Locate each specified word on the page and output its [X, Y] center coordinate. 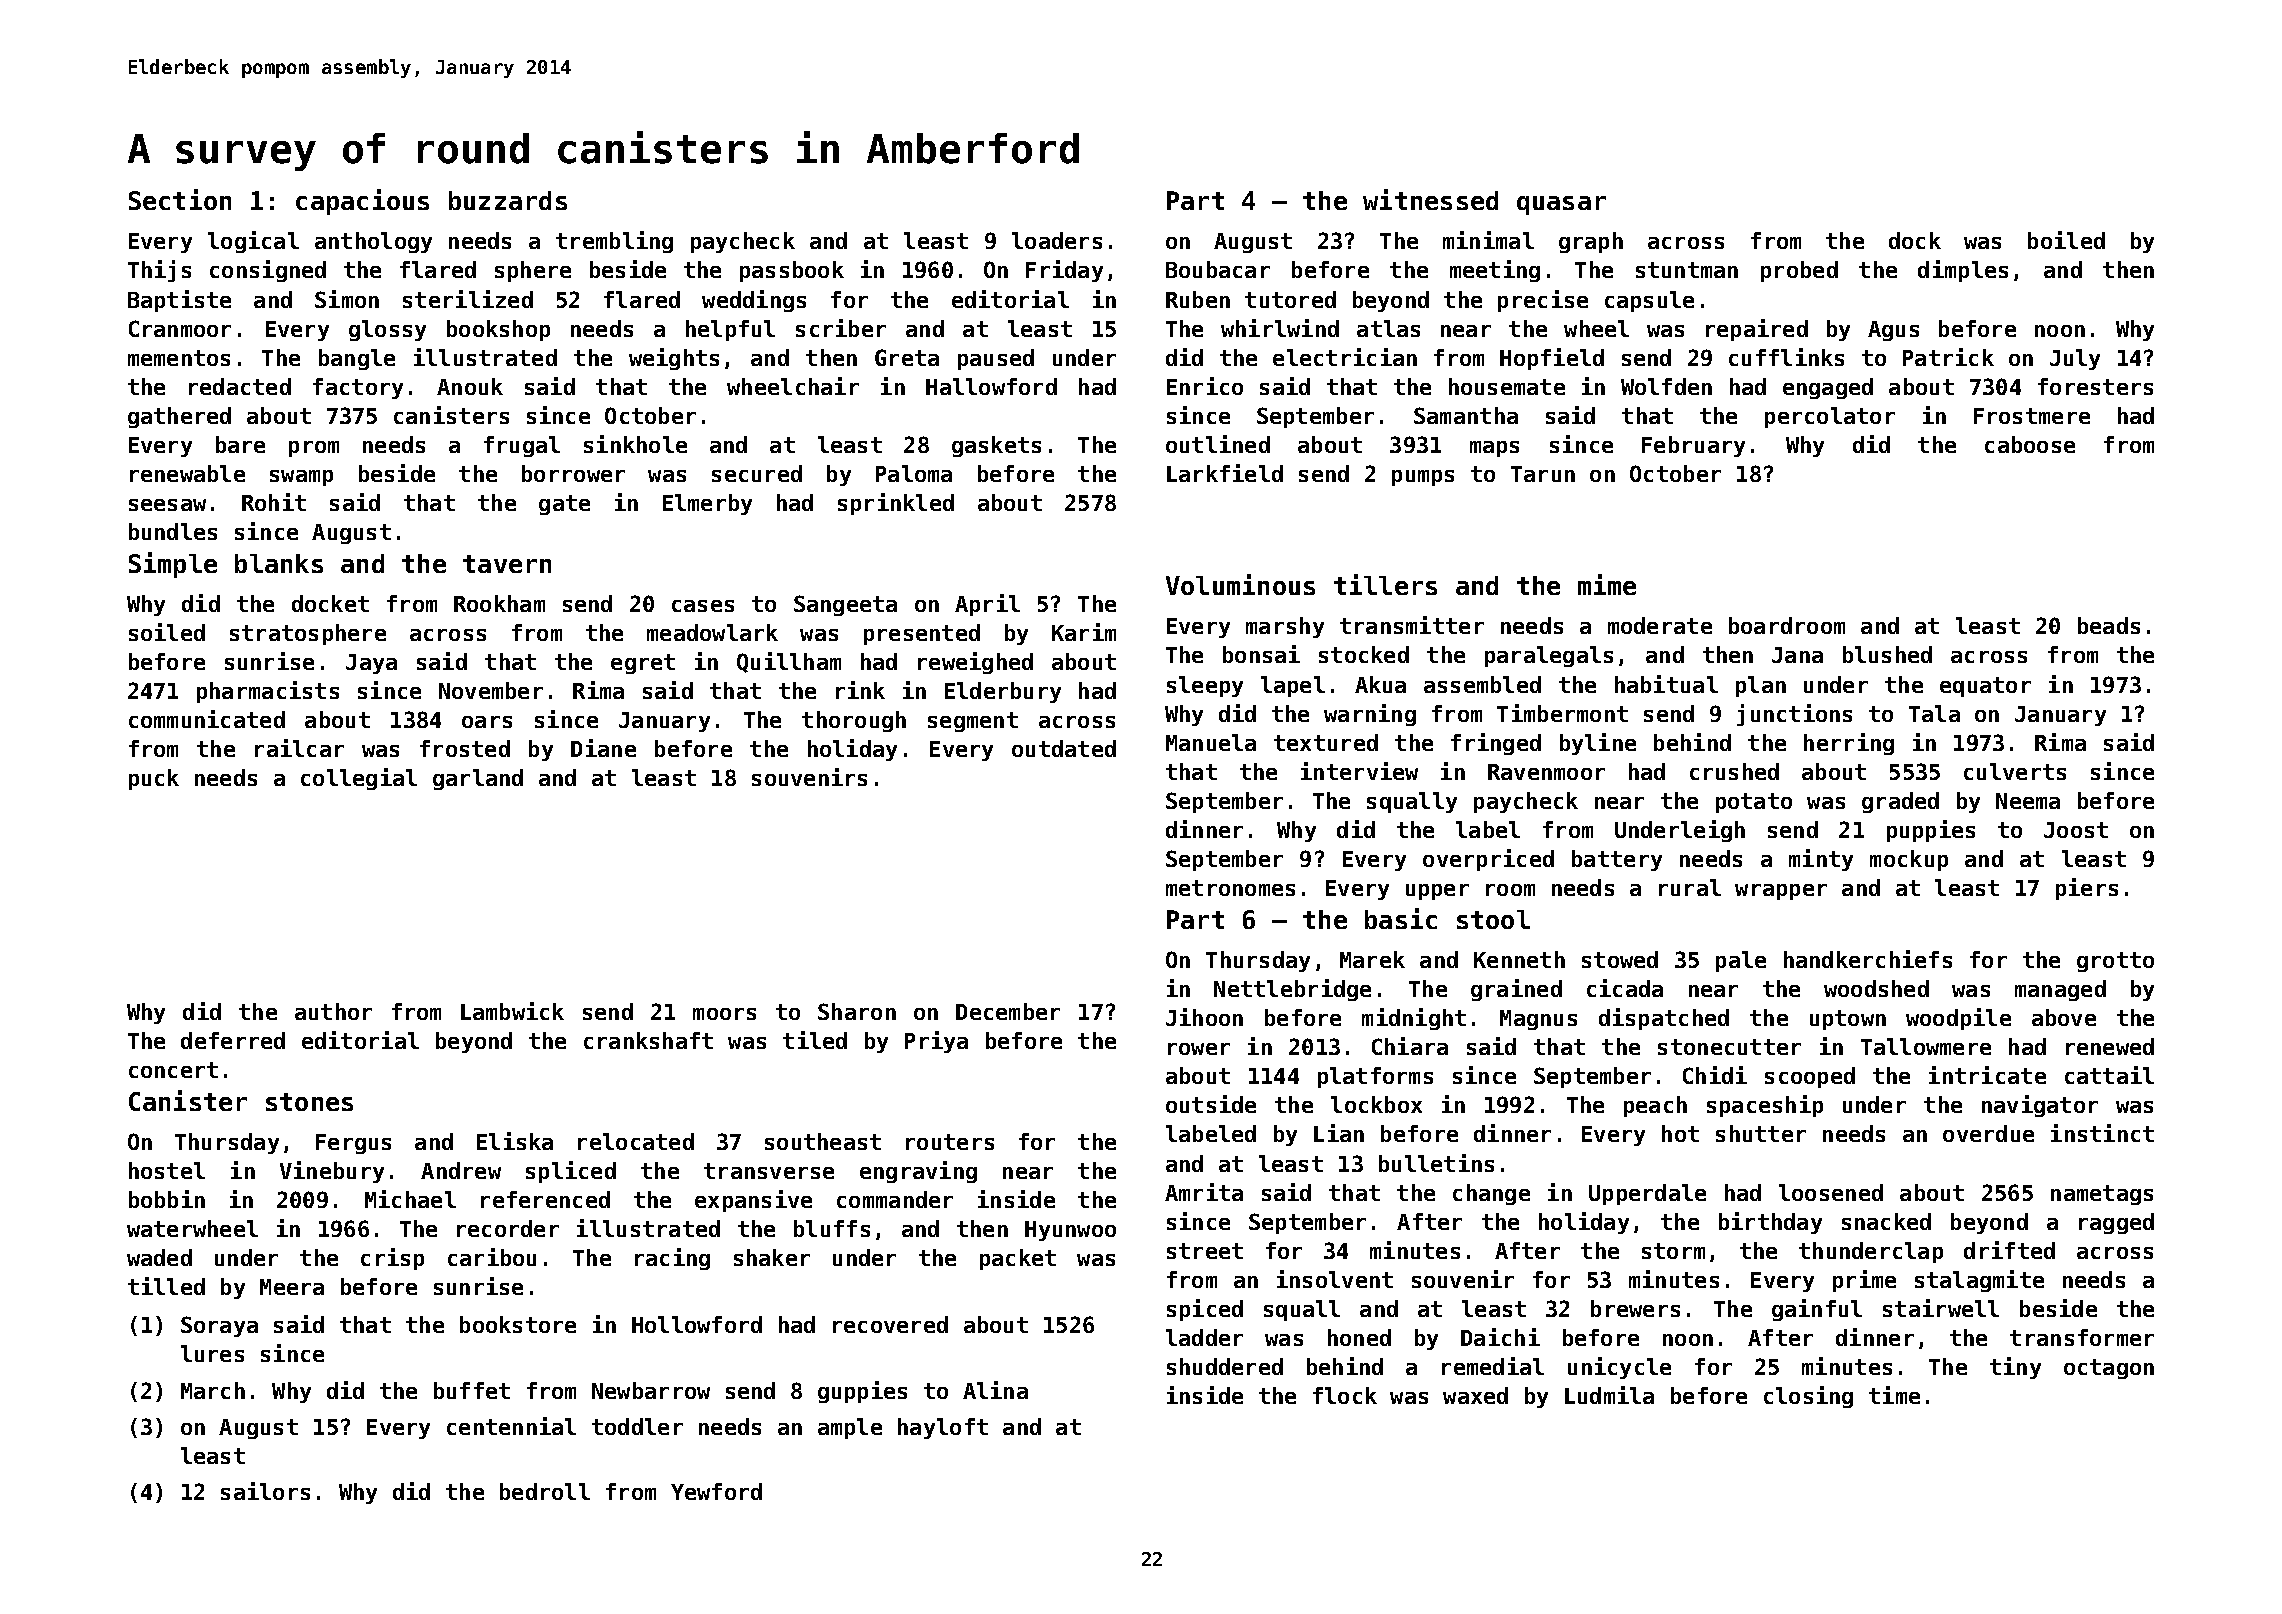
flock [1345, 1395]
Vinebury [332, 1172]
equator [1985, 687]
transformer [2082, 1337]
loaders [1057, 240]
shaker [772, 1257]
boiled [2066, 240]
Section [180, 199]
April [987, 605]
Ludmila [1609, 1395]
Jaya [371, 664]
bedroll [545, 1491]
